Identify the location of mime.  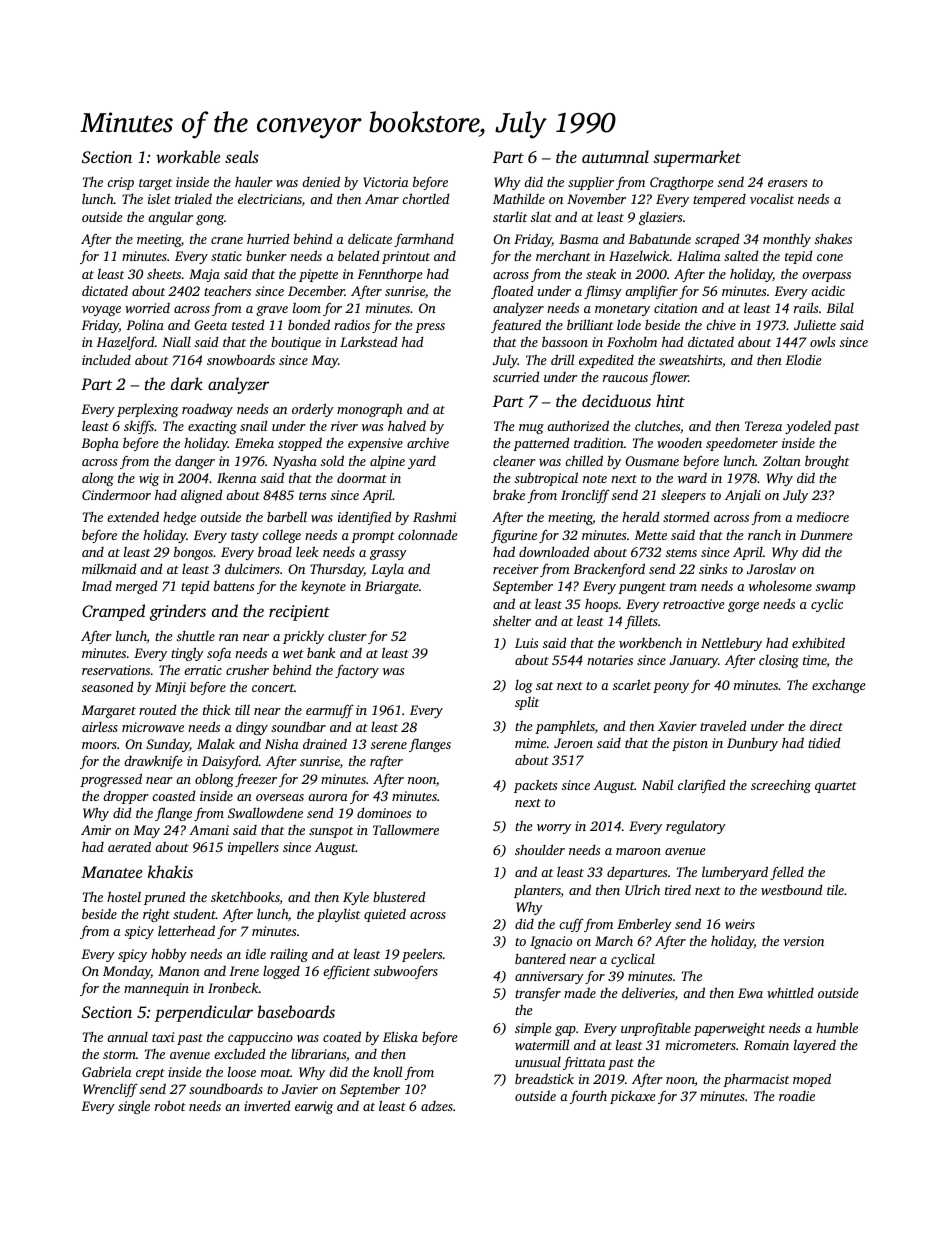
(531, 743).
